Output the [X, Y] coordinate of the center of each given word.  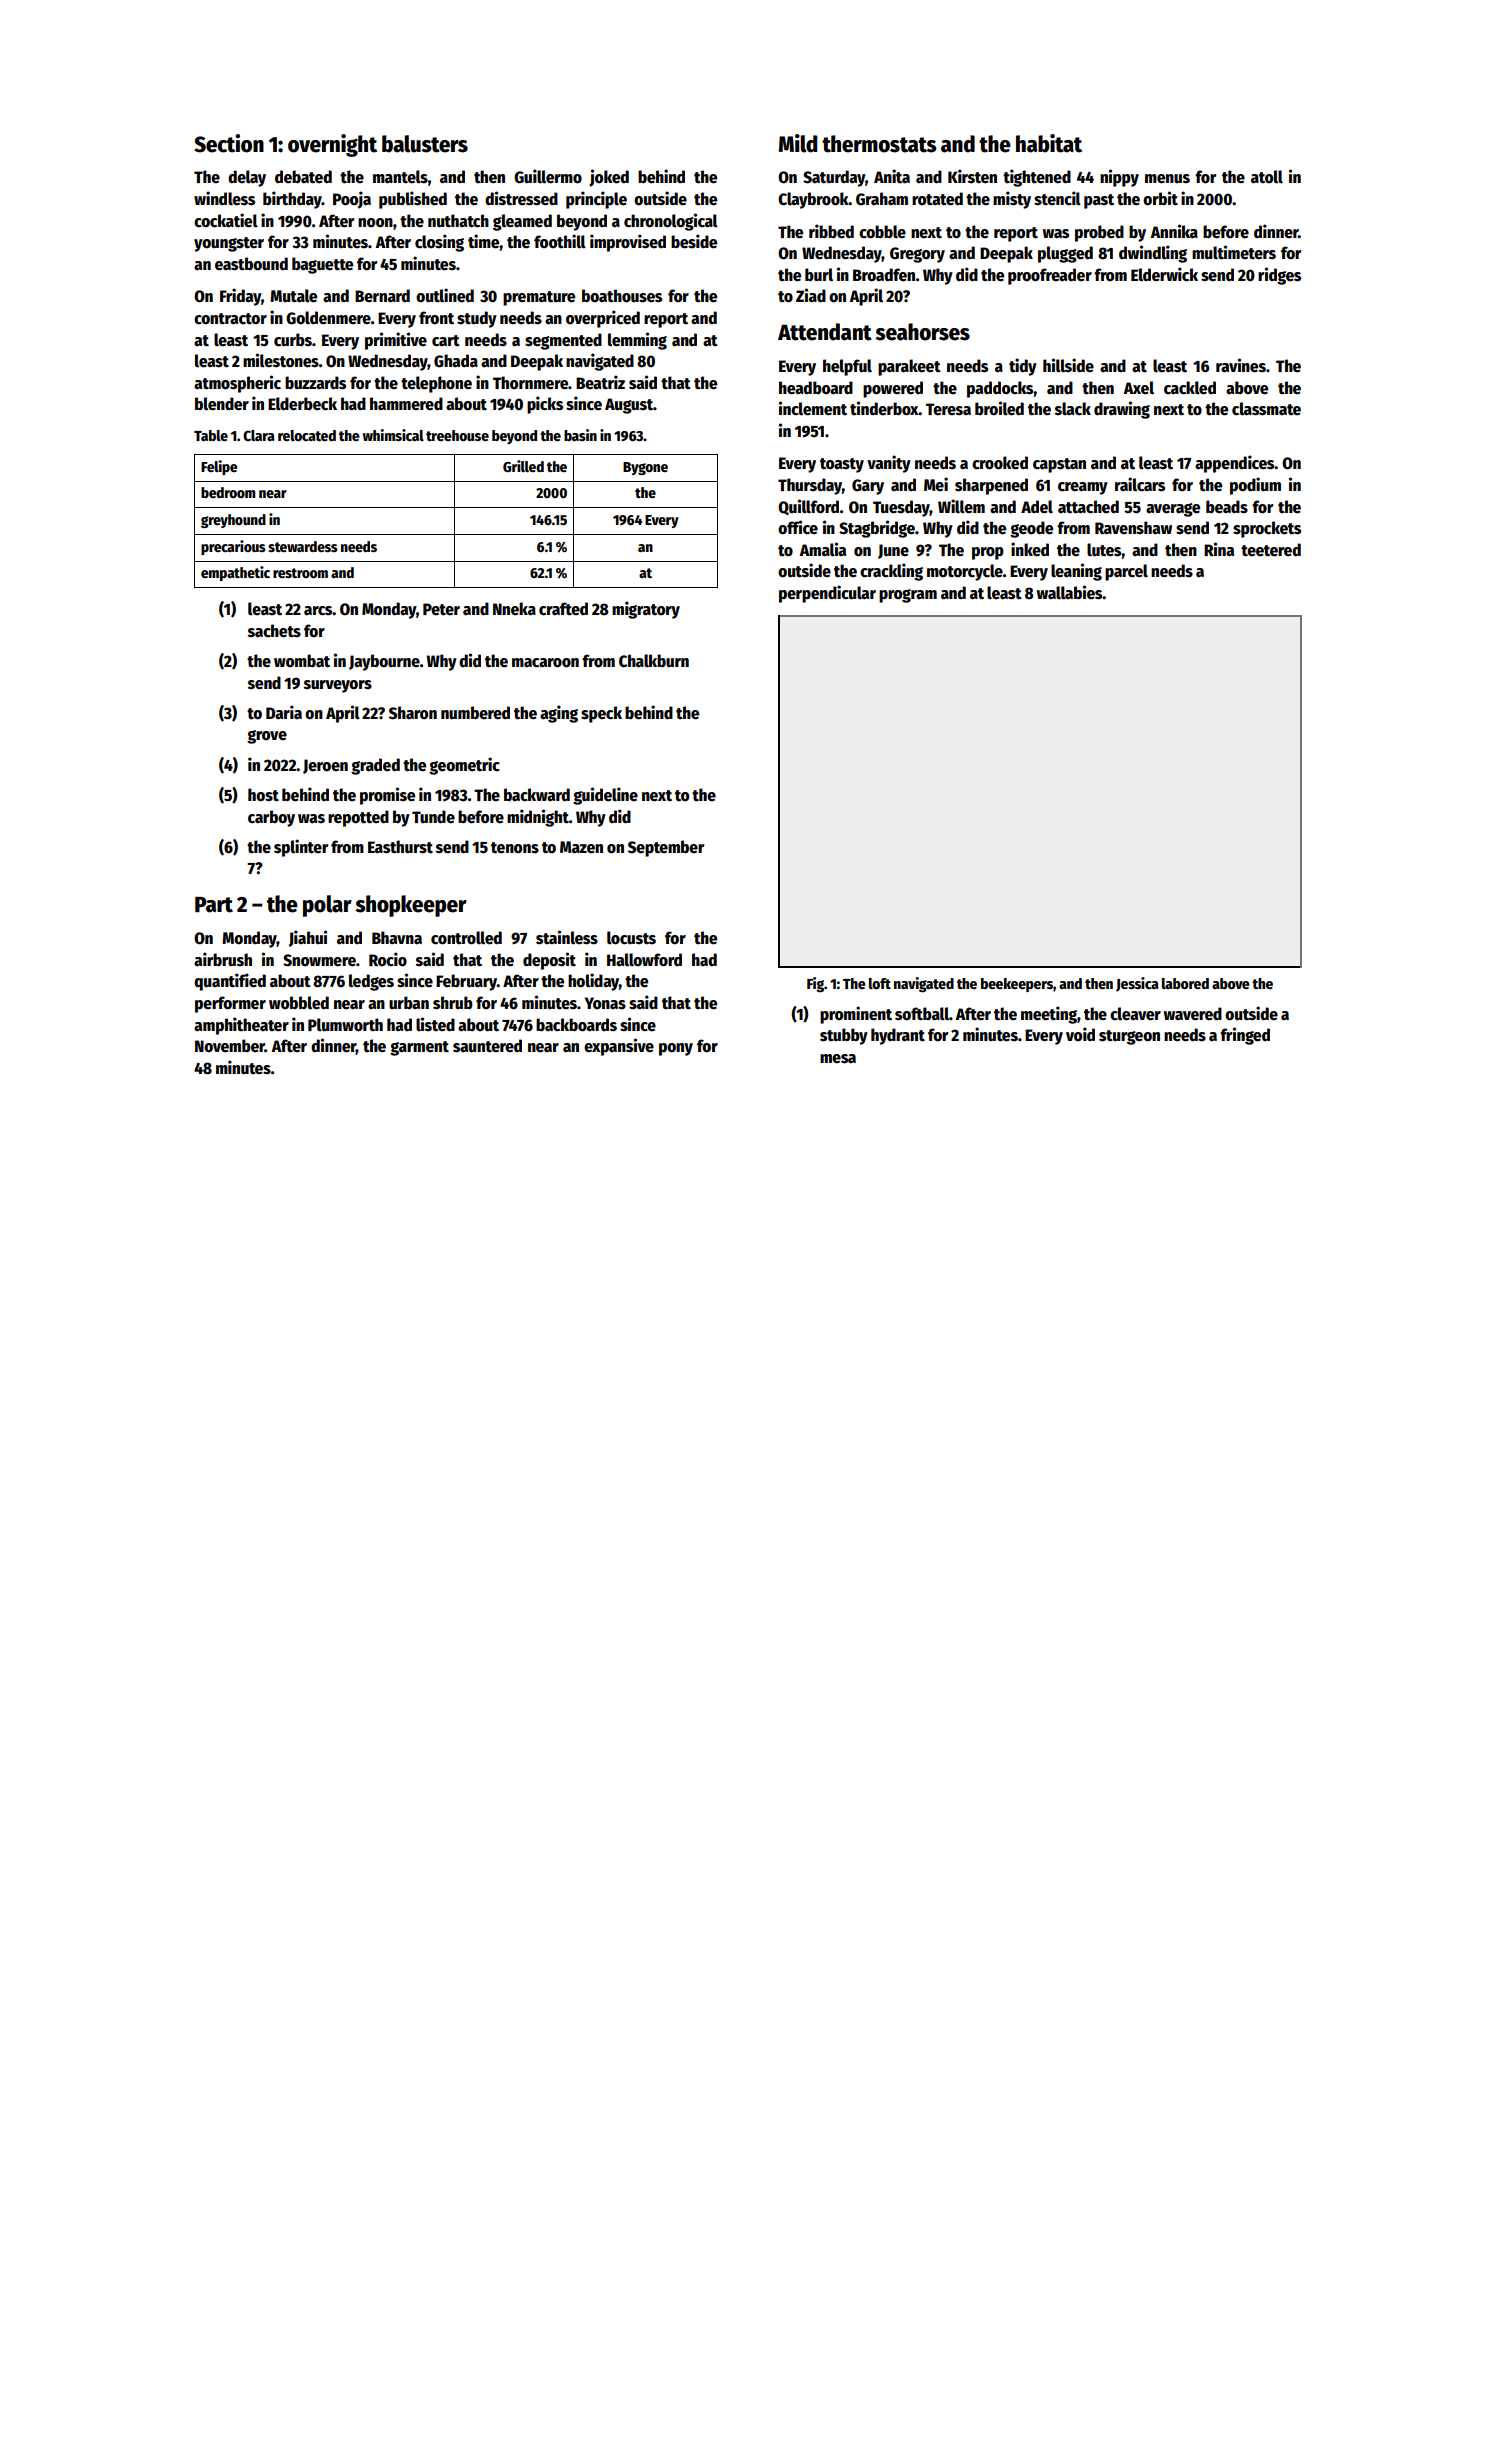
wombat [302, 661]
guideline [605, 796]
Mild [798, 143]
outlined [445, 295]
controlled [466, 938]
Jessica [1137, 984]
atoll [1267, 177]
